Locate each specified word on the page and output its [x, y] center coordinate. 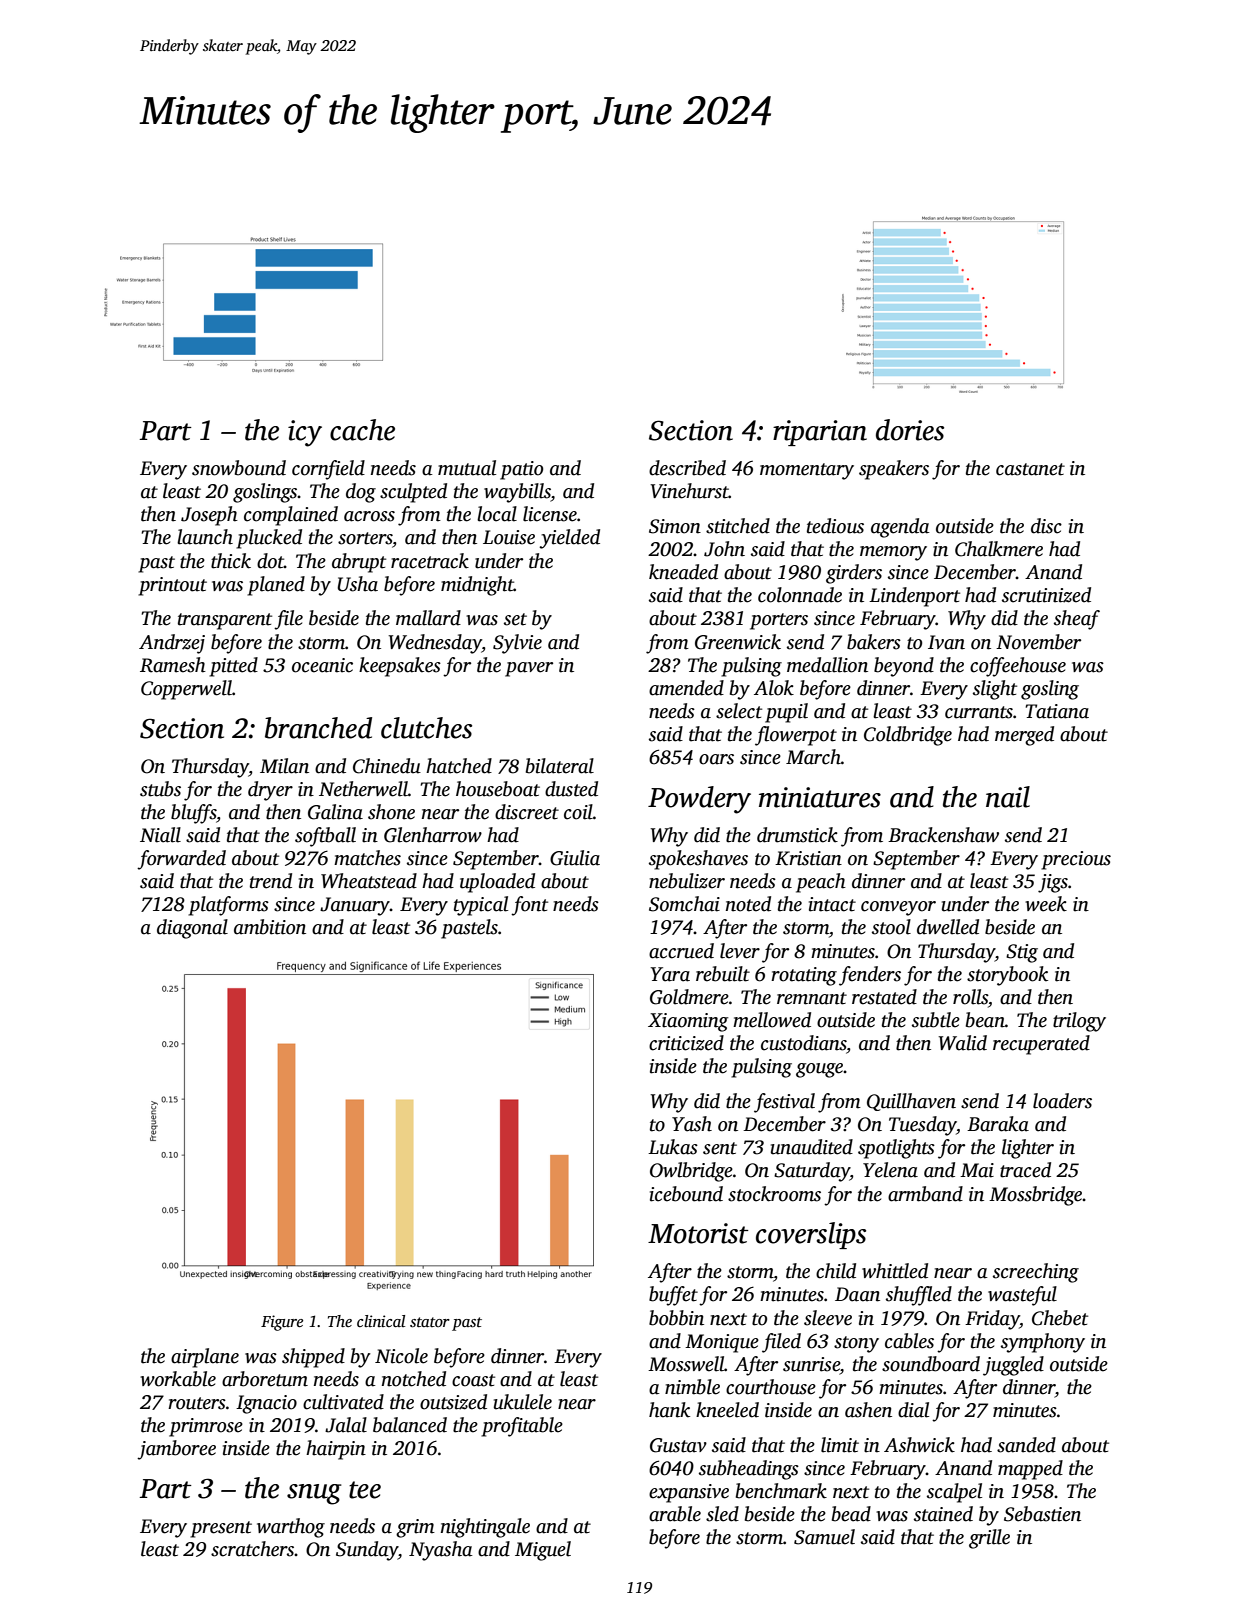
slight [995, 690]
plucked [269, 539]
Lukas [673, 1147]
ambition [270, 927]
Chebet [1060, 1318]
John [724, 549]
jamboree [176, 1450]
